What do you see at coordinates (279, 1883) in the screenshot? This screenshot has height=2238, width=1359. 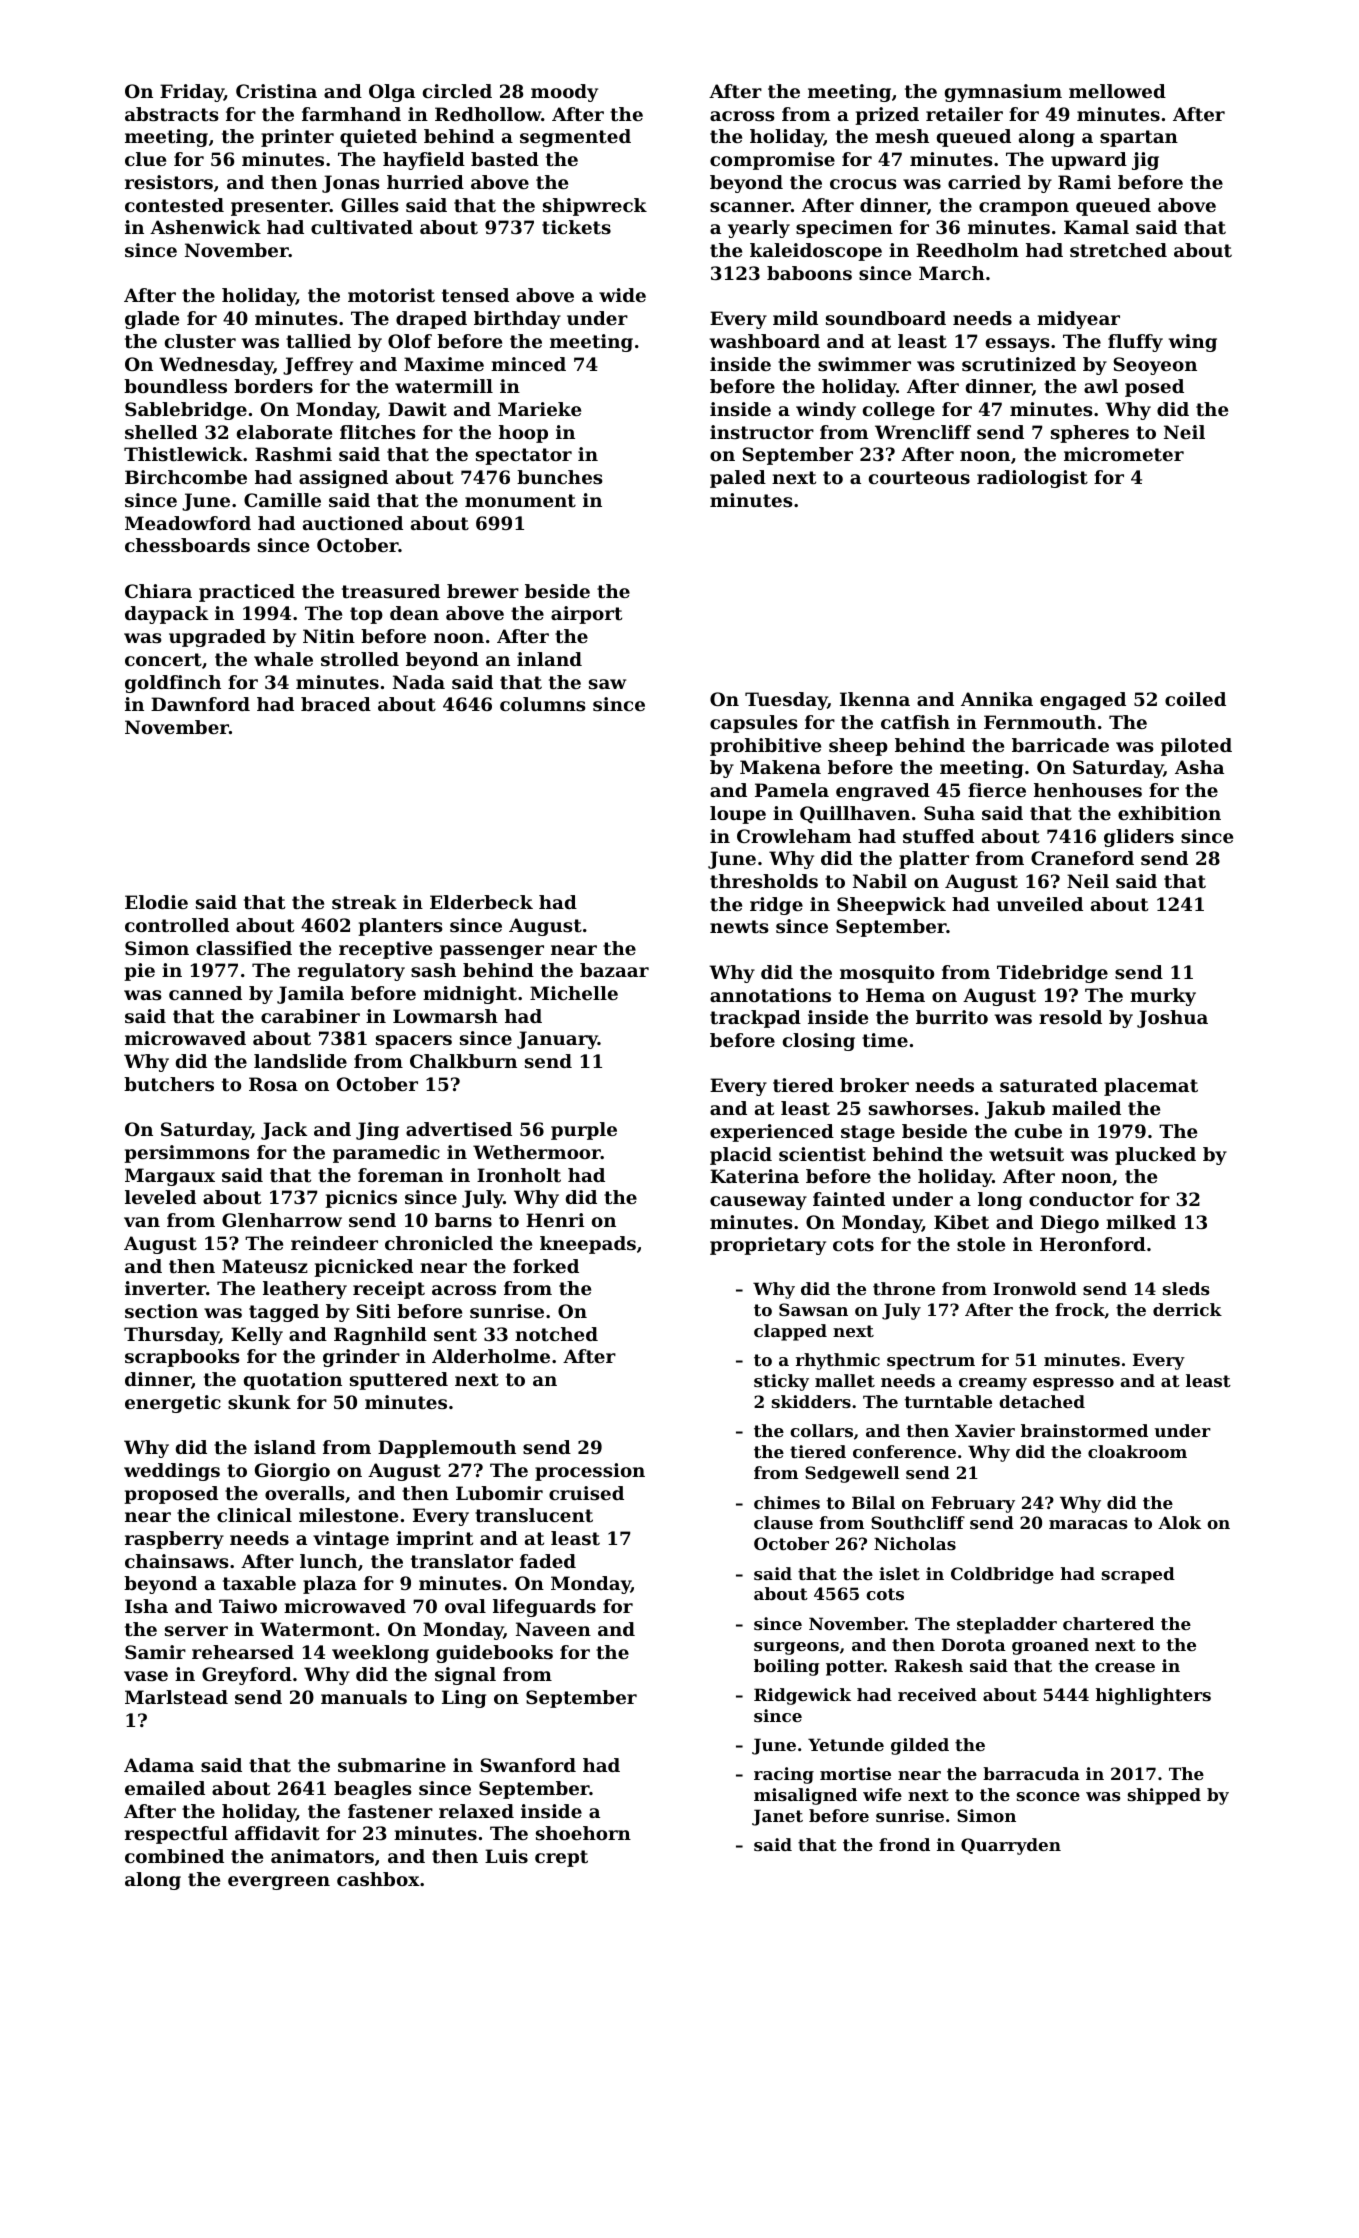 I see `evergreen` at bounding box center [279, 1883].
